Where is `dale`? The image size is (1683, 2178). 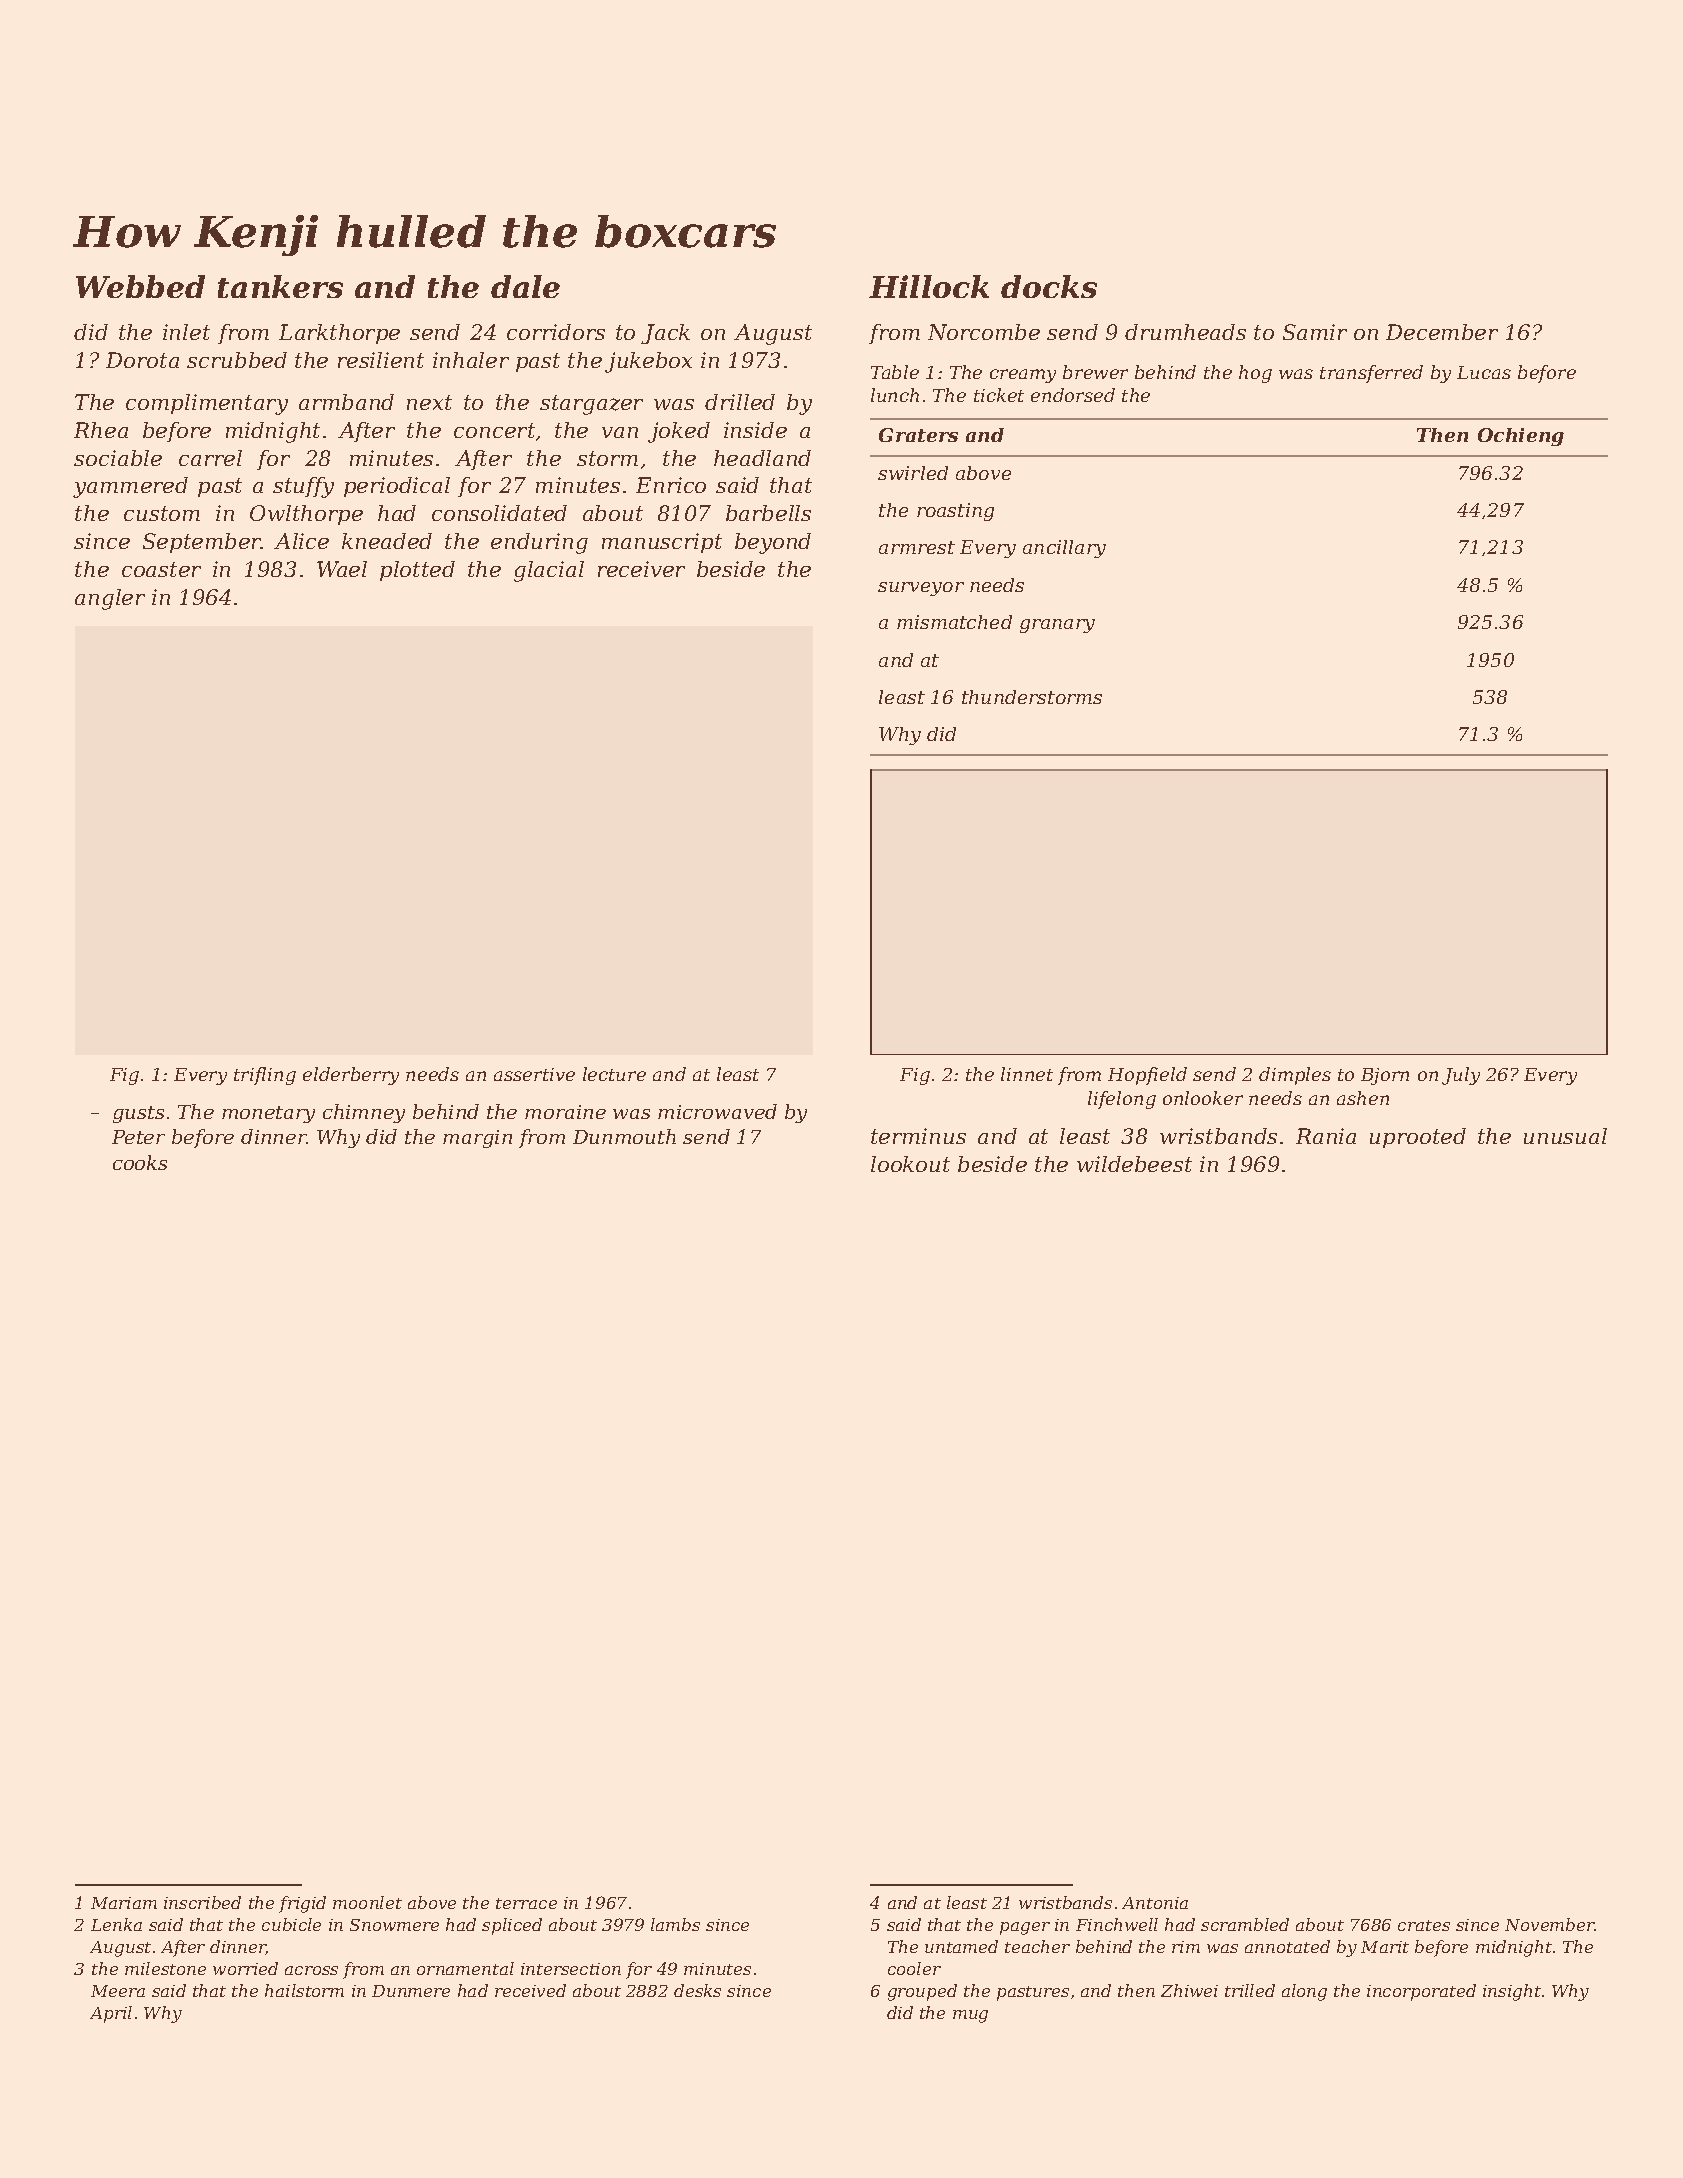
dale is located at coordinates (525, 286).
